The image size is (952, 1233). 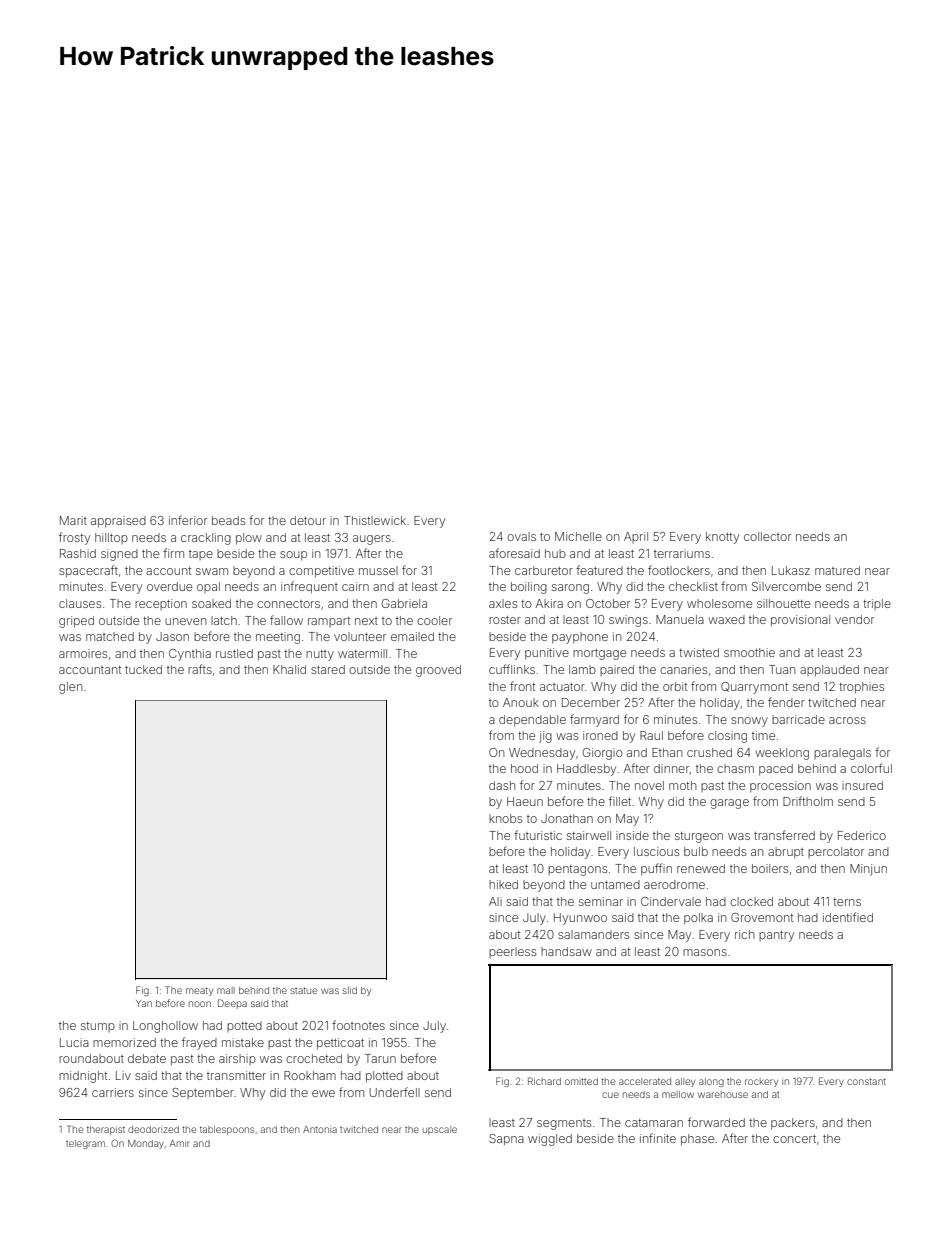 I want to click on rafts, so click(x=200, y=669).
